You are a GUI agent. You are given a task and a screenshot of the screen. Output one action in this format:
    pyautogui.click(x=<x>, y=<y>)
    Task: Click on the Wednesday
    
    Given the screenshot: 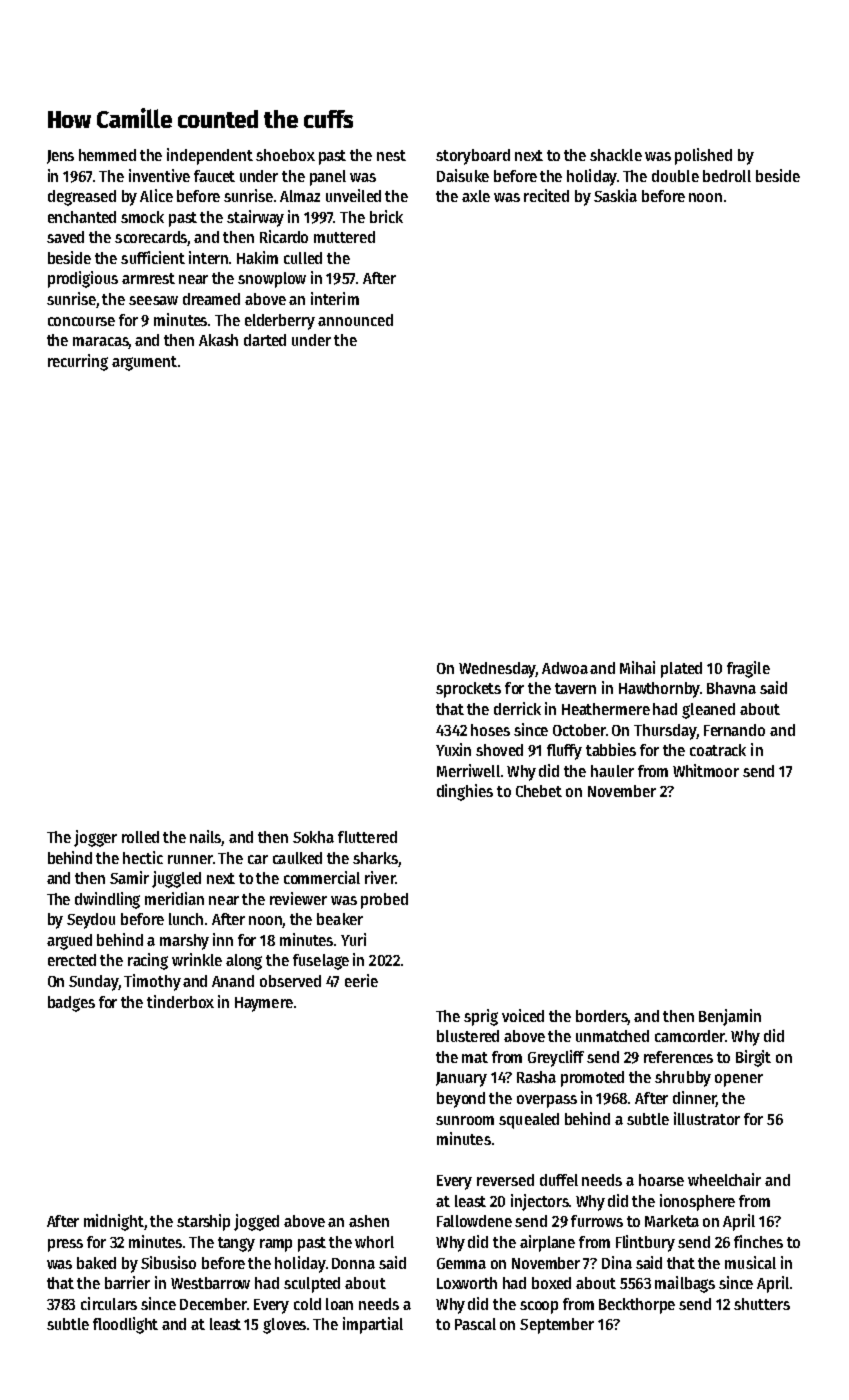 What is the action you would take?
    pyautogui.click(x=497, y=670)
